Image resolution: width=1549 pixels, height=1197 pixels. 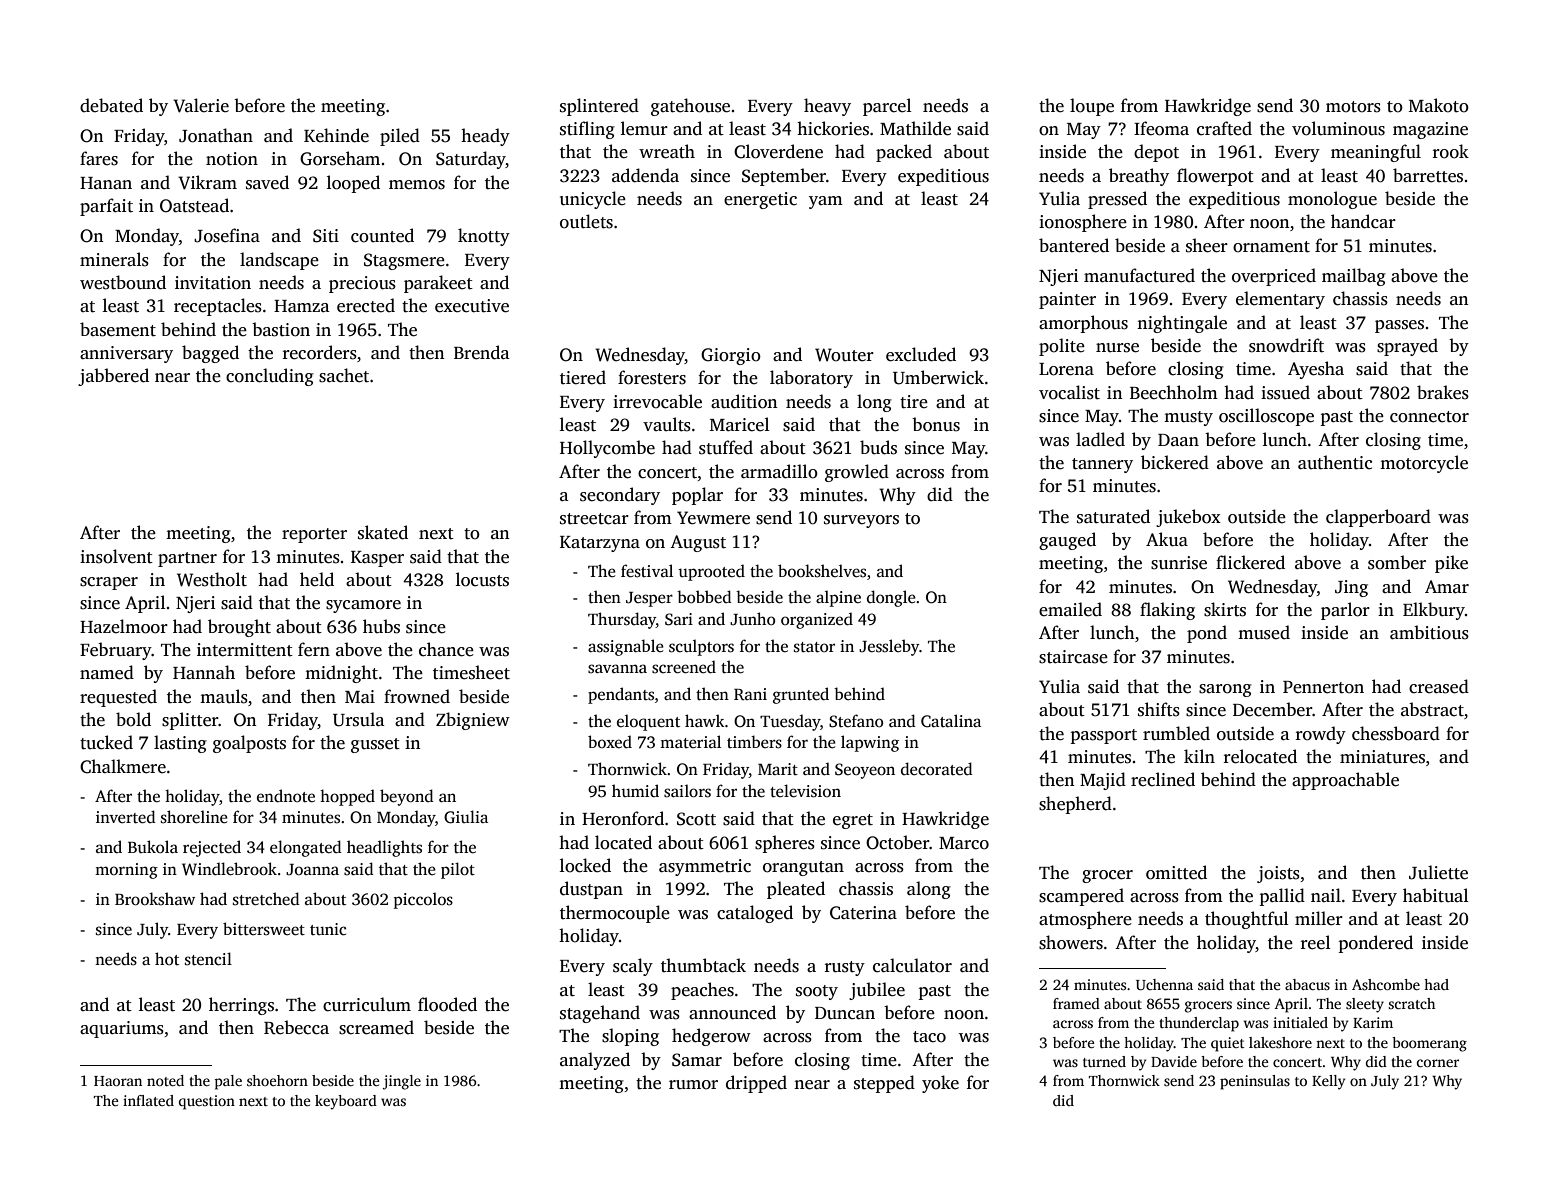 I want to click on bold, so click(x=133, y=719).
